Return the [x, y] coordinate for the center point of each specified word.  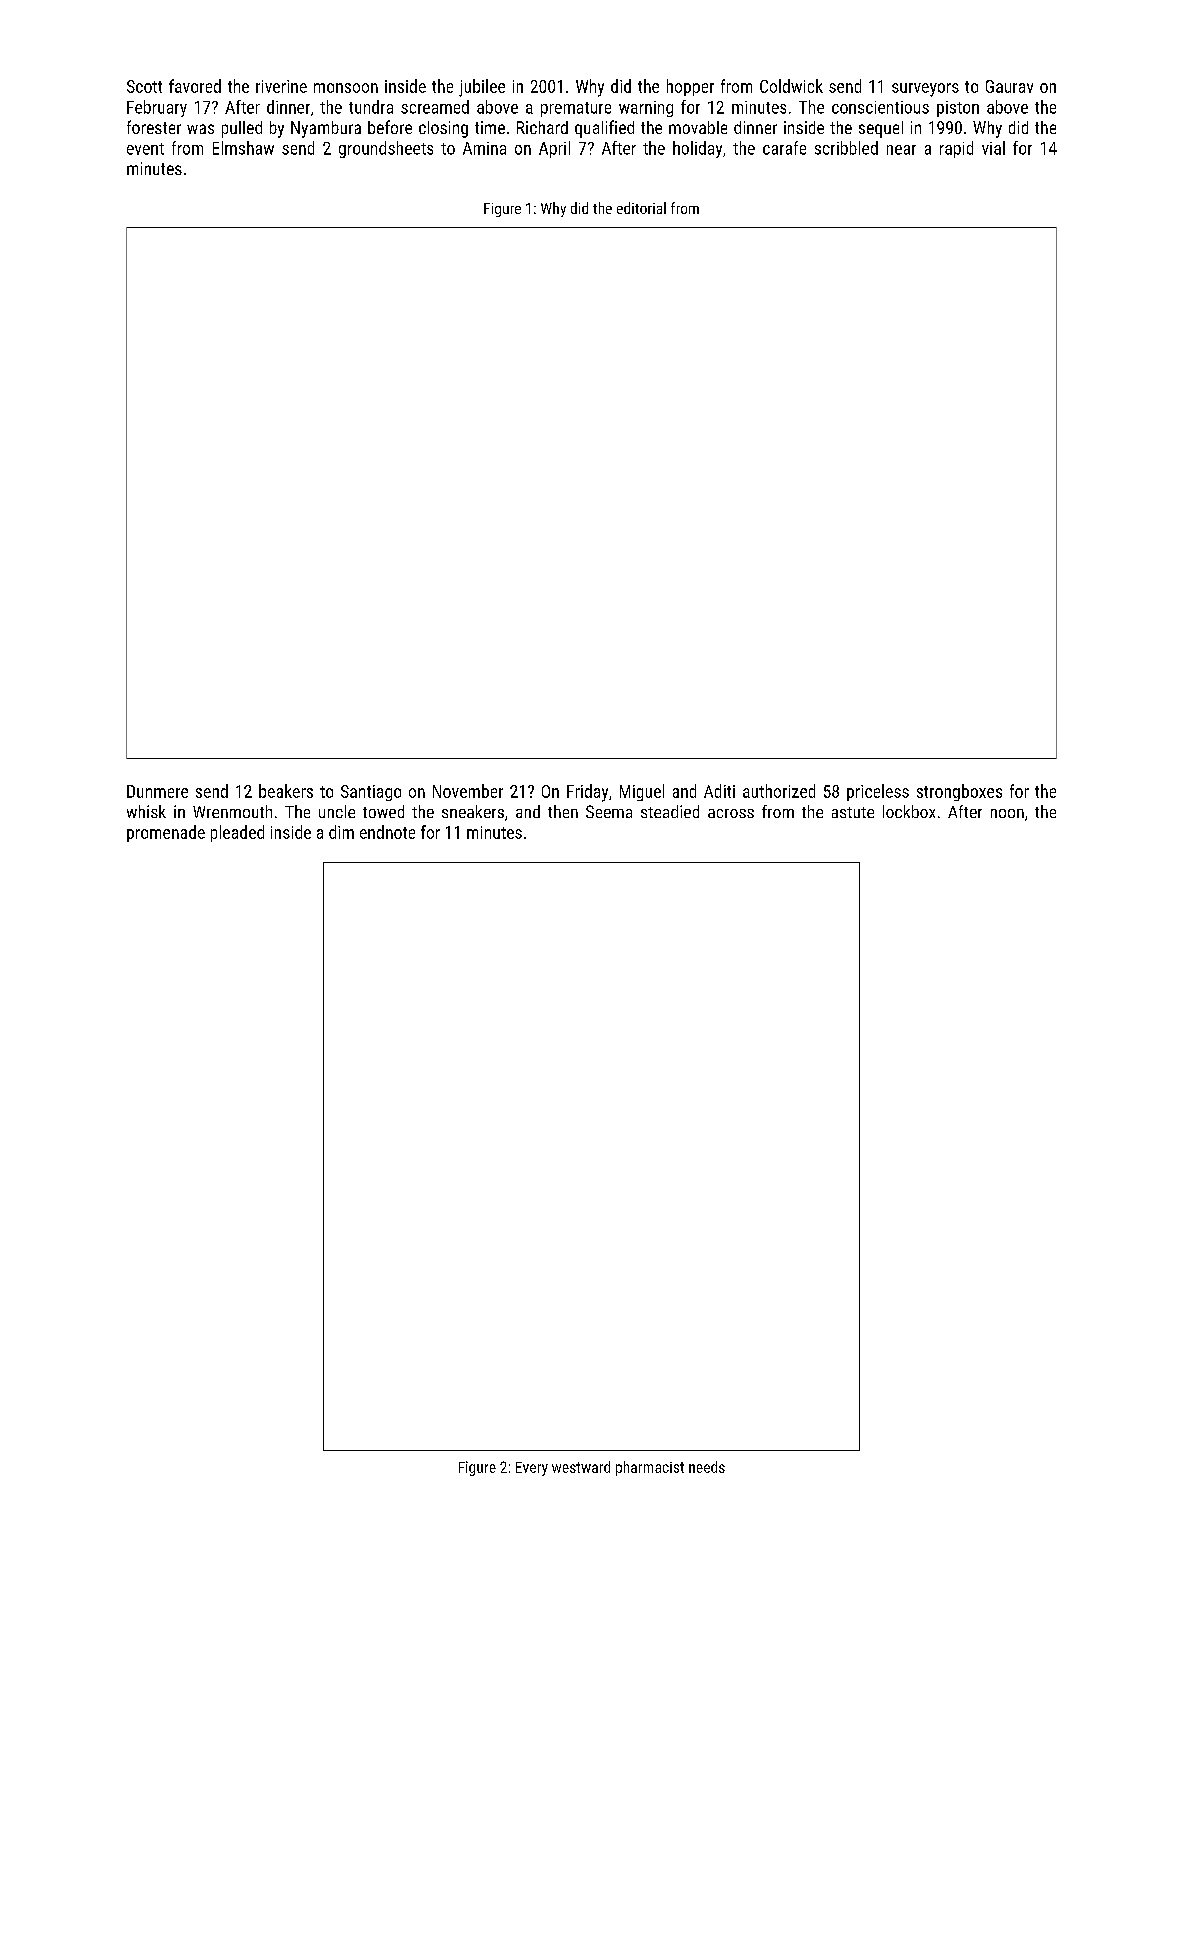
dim [341, 832]
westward [581, 1467]
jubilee [482, 88]
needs [707, 1467]
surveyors [925, 90]
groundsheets [386, 149]
